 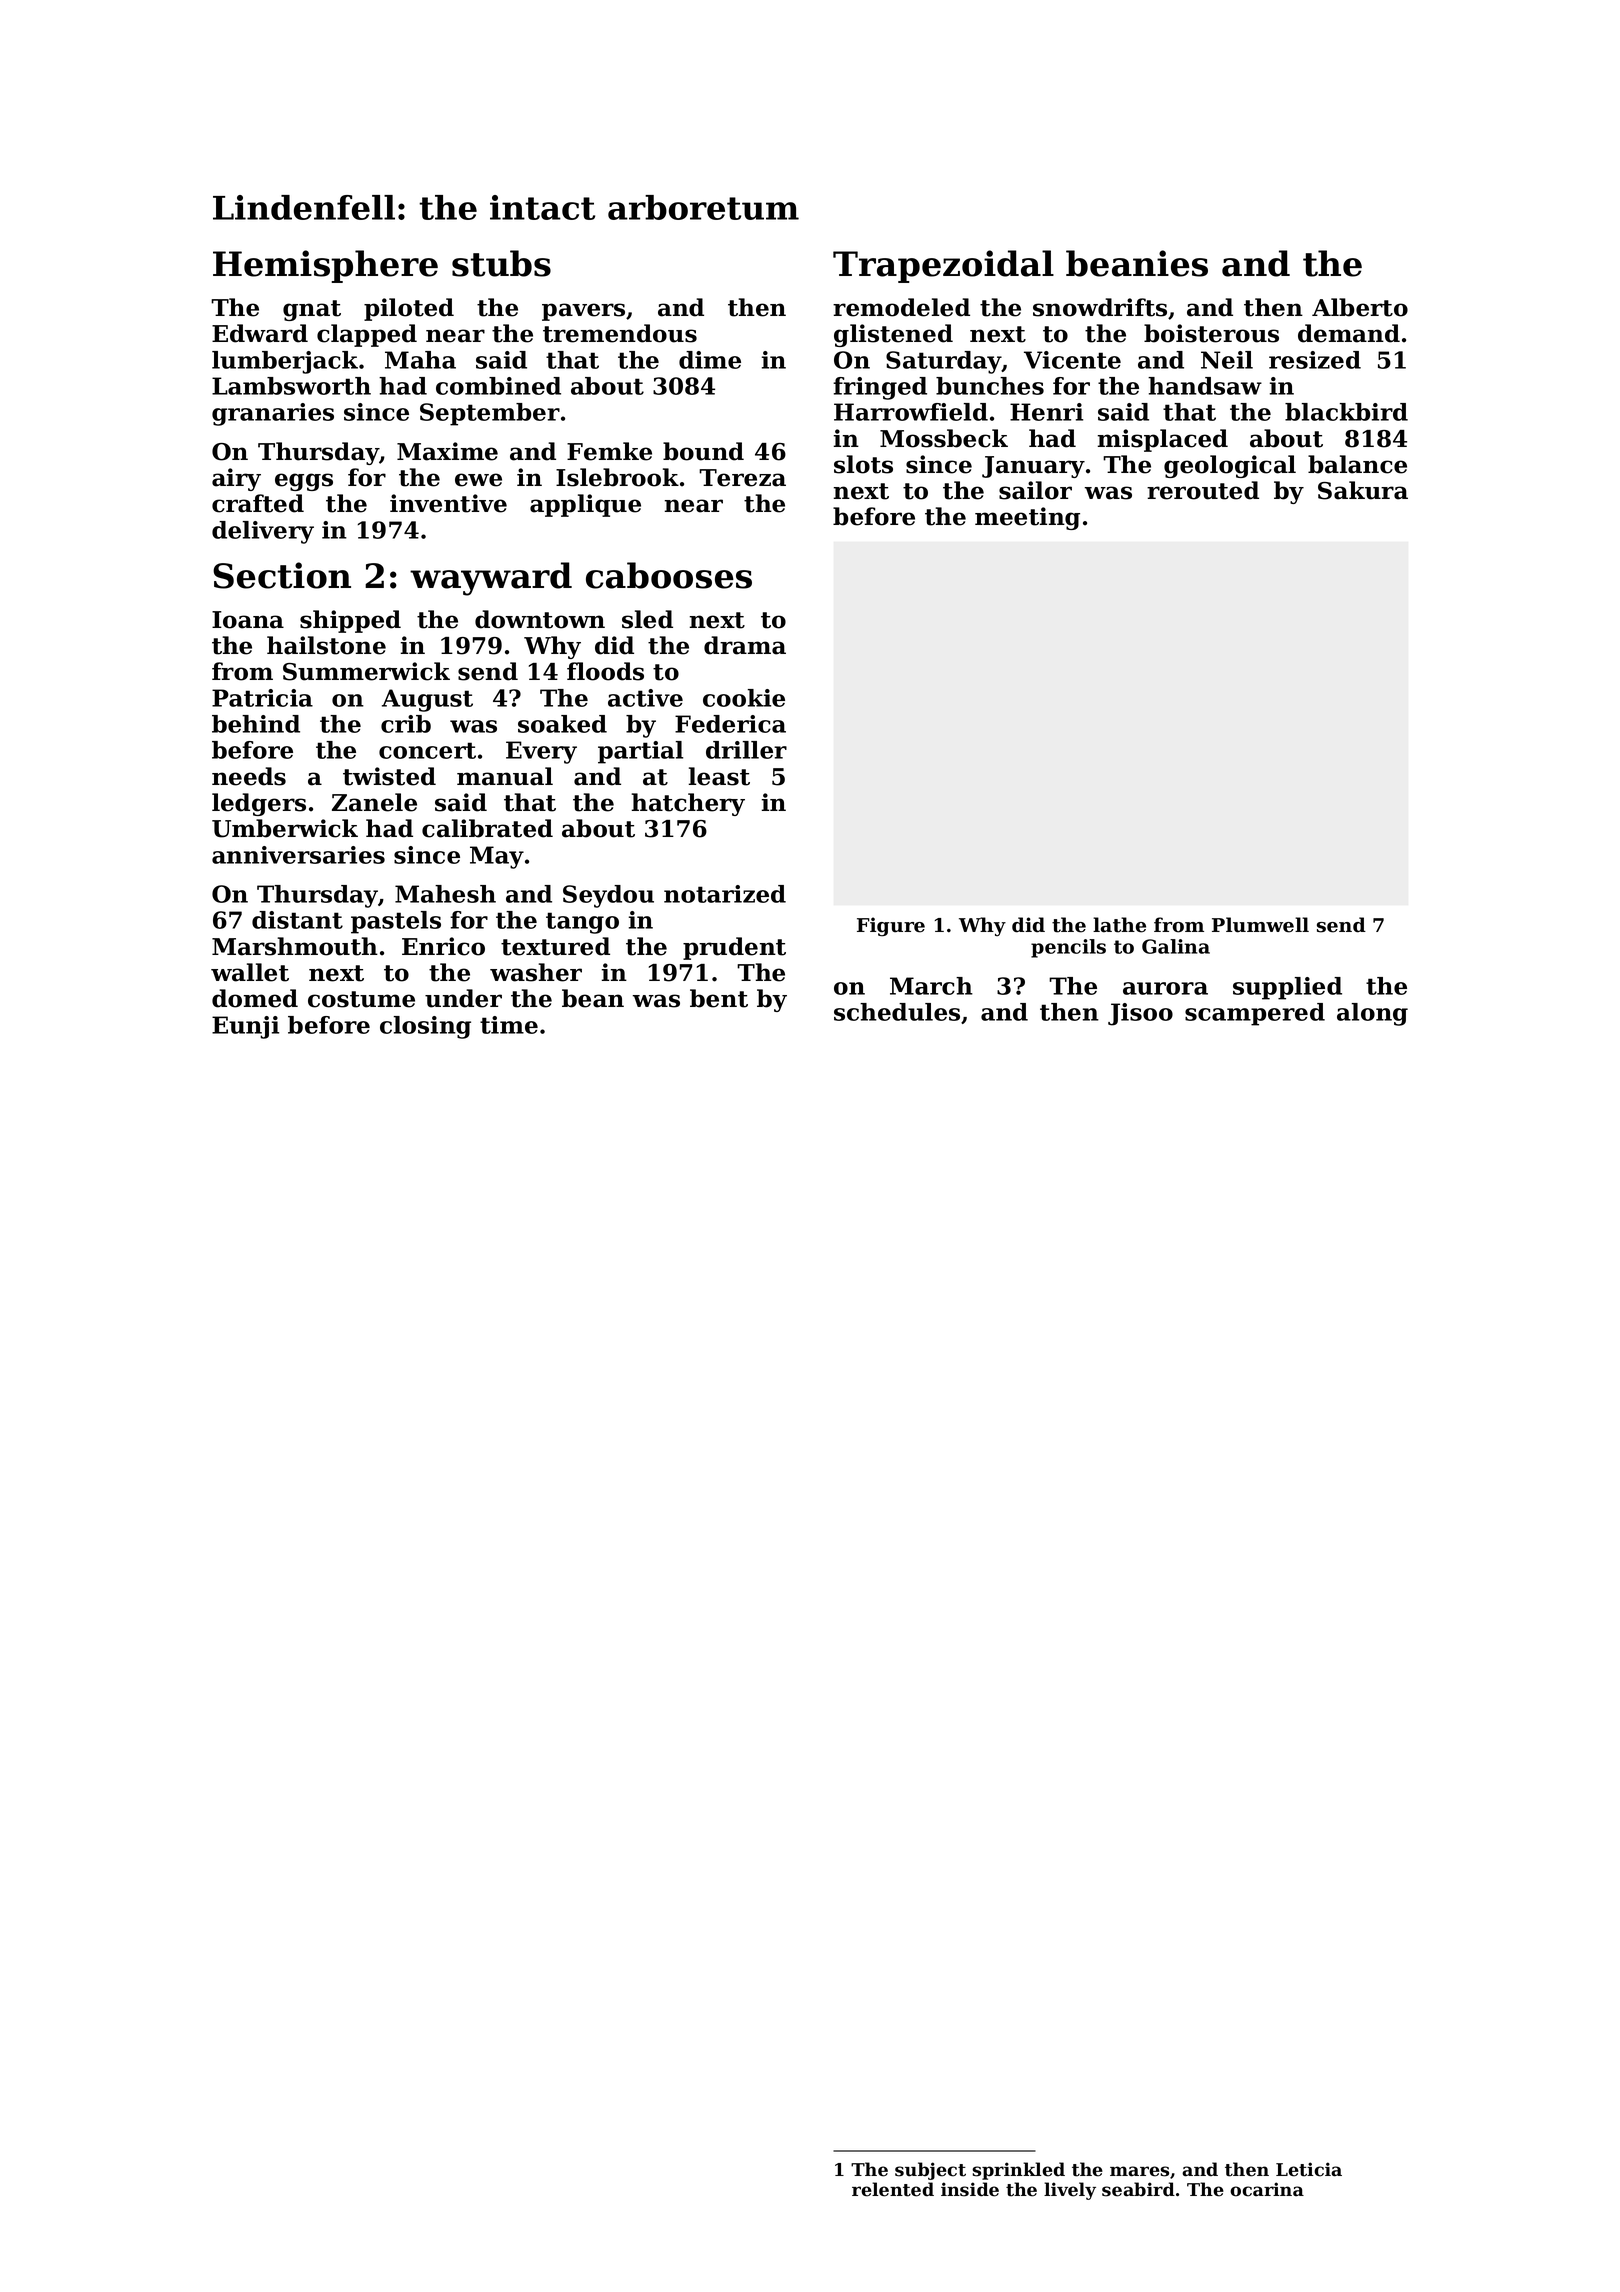 What do you see at coordinates (260, 333) in the image?
I see `Edward` at bounding box center [260, 333].
